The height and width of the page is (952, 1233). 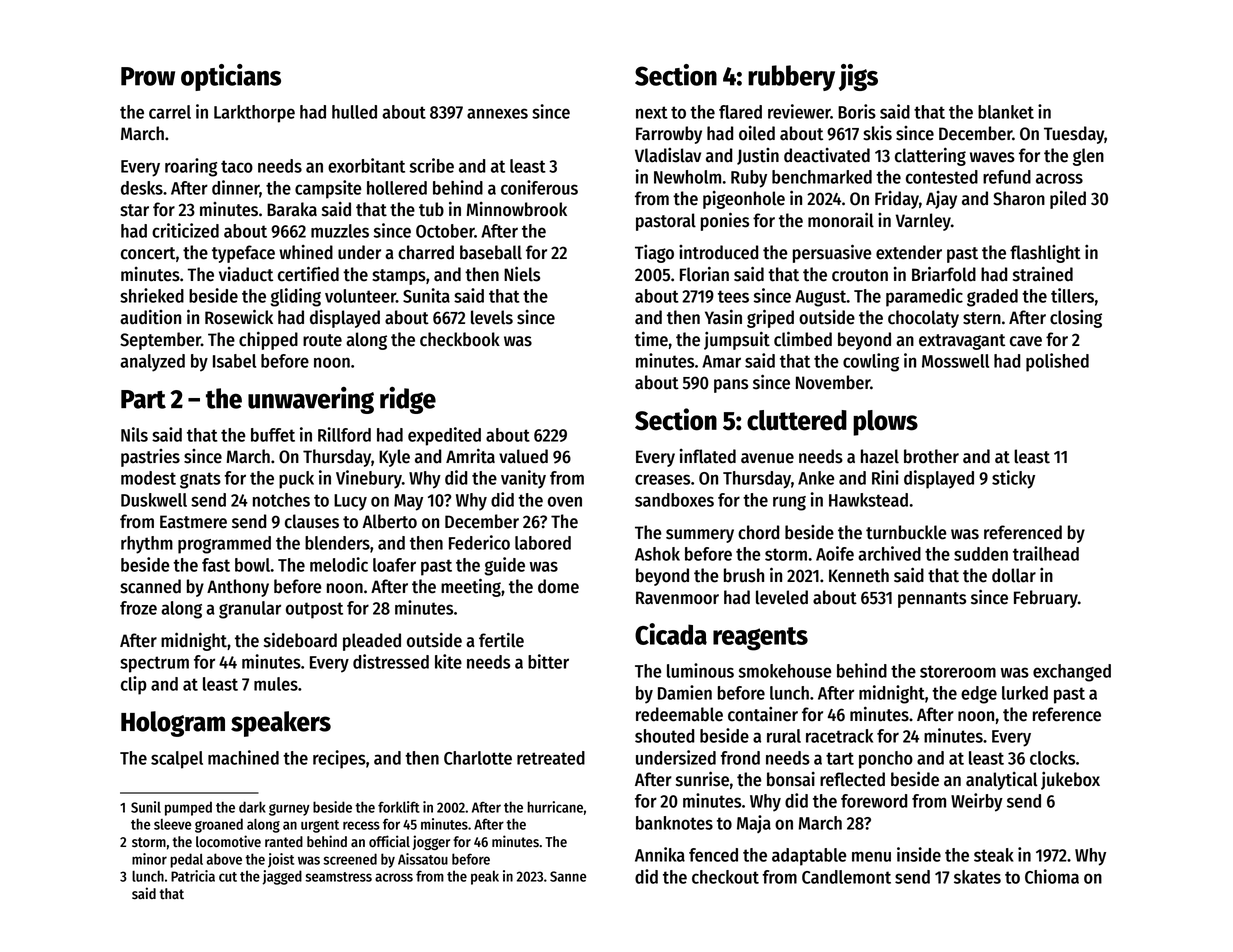 What do you see at coordinates (539, 187) in the page?
I see `coniferous` at bounding box center [539, 187].
